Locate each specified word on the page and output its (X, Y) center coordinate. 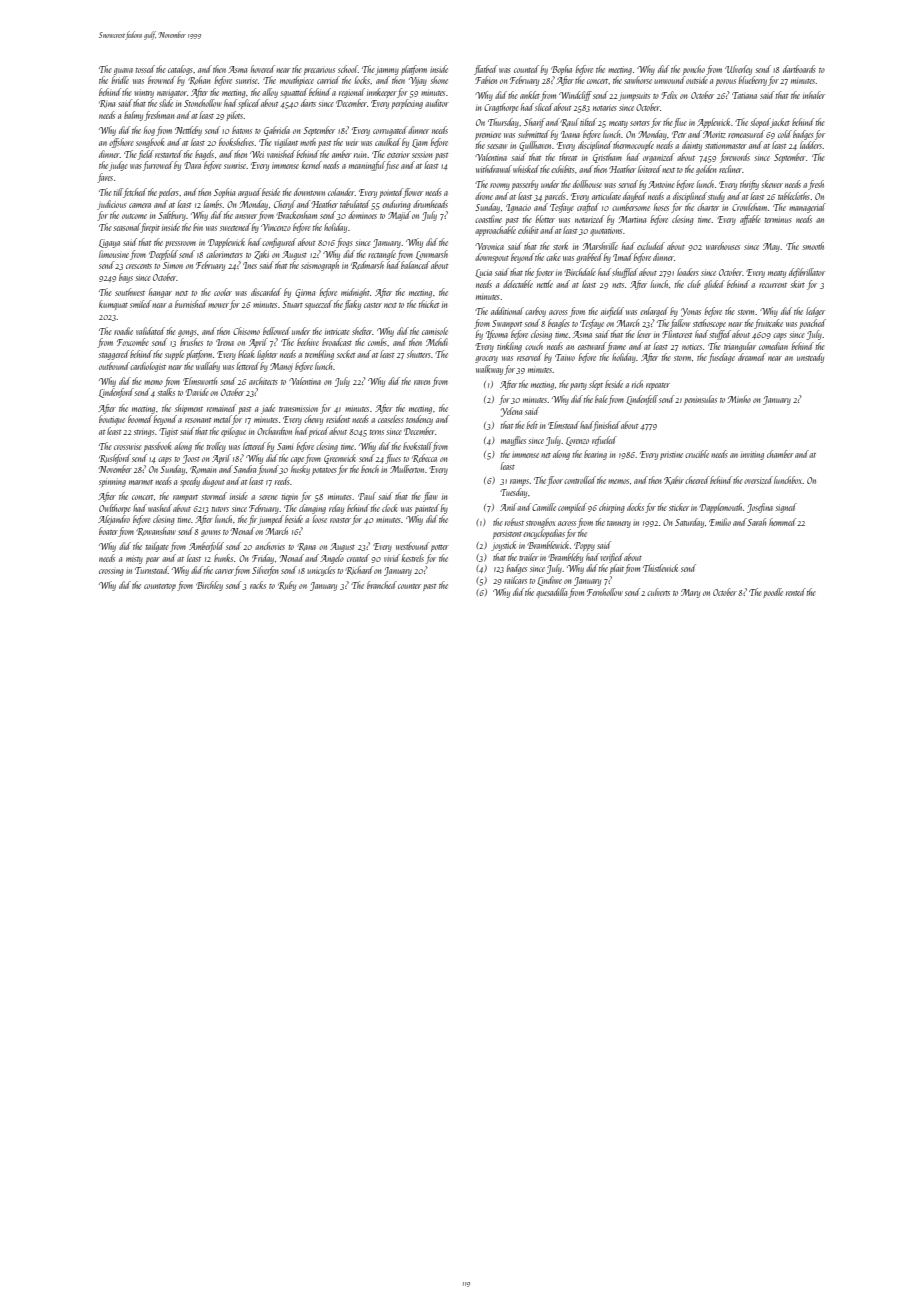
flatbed (485, 70)
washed (160, 508)
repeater (658, 386)
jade (268, 409)
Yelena (511, 412)
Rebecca (424, 458)
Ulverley (738, 70)
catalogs (180, 70)
